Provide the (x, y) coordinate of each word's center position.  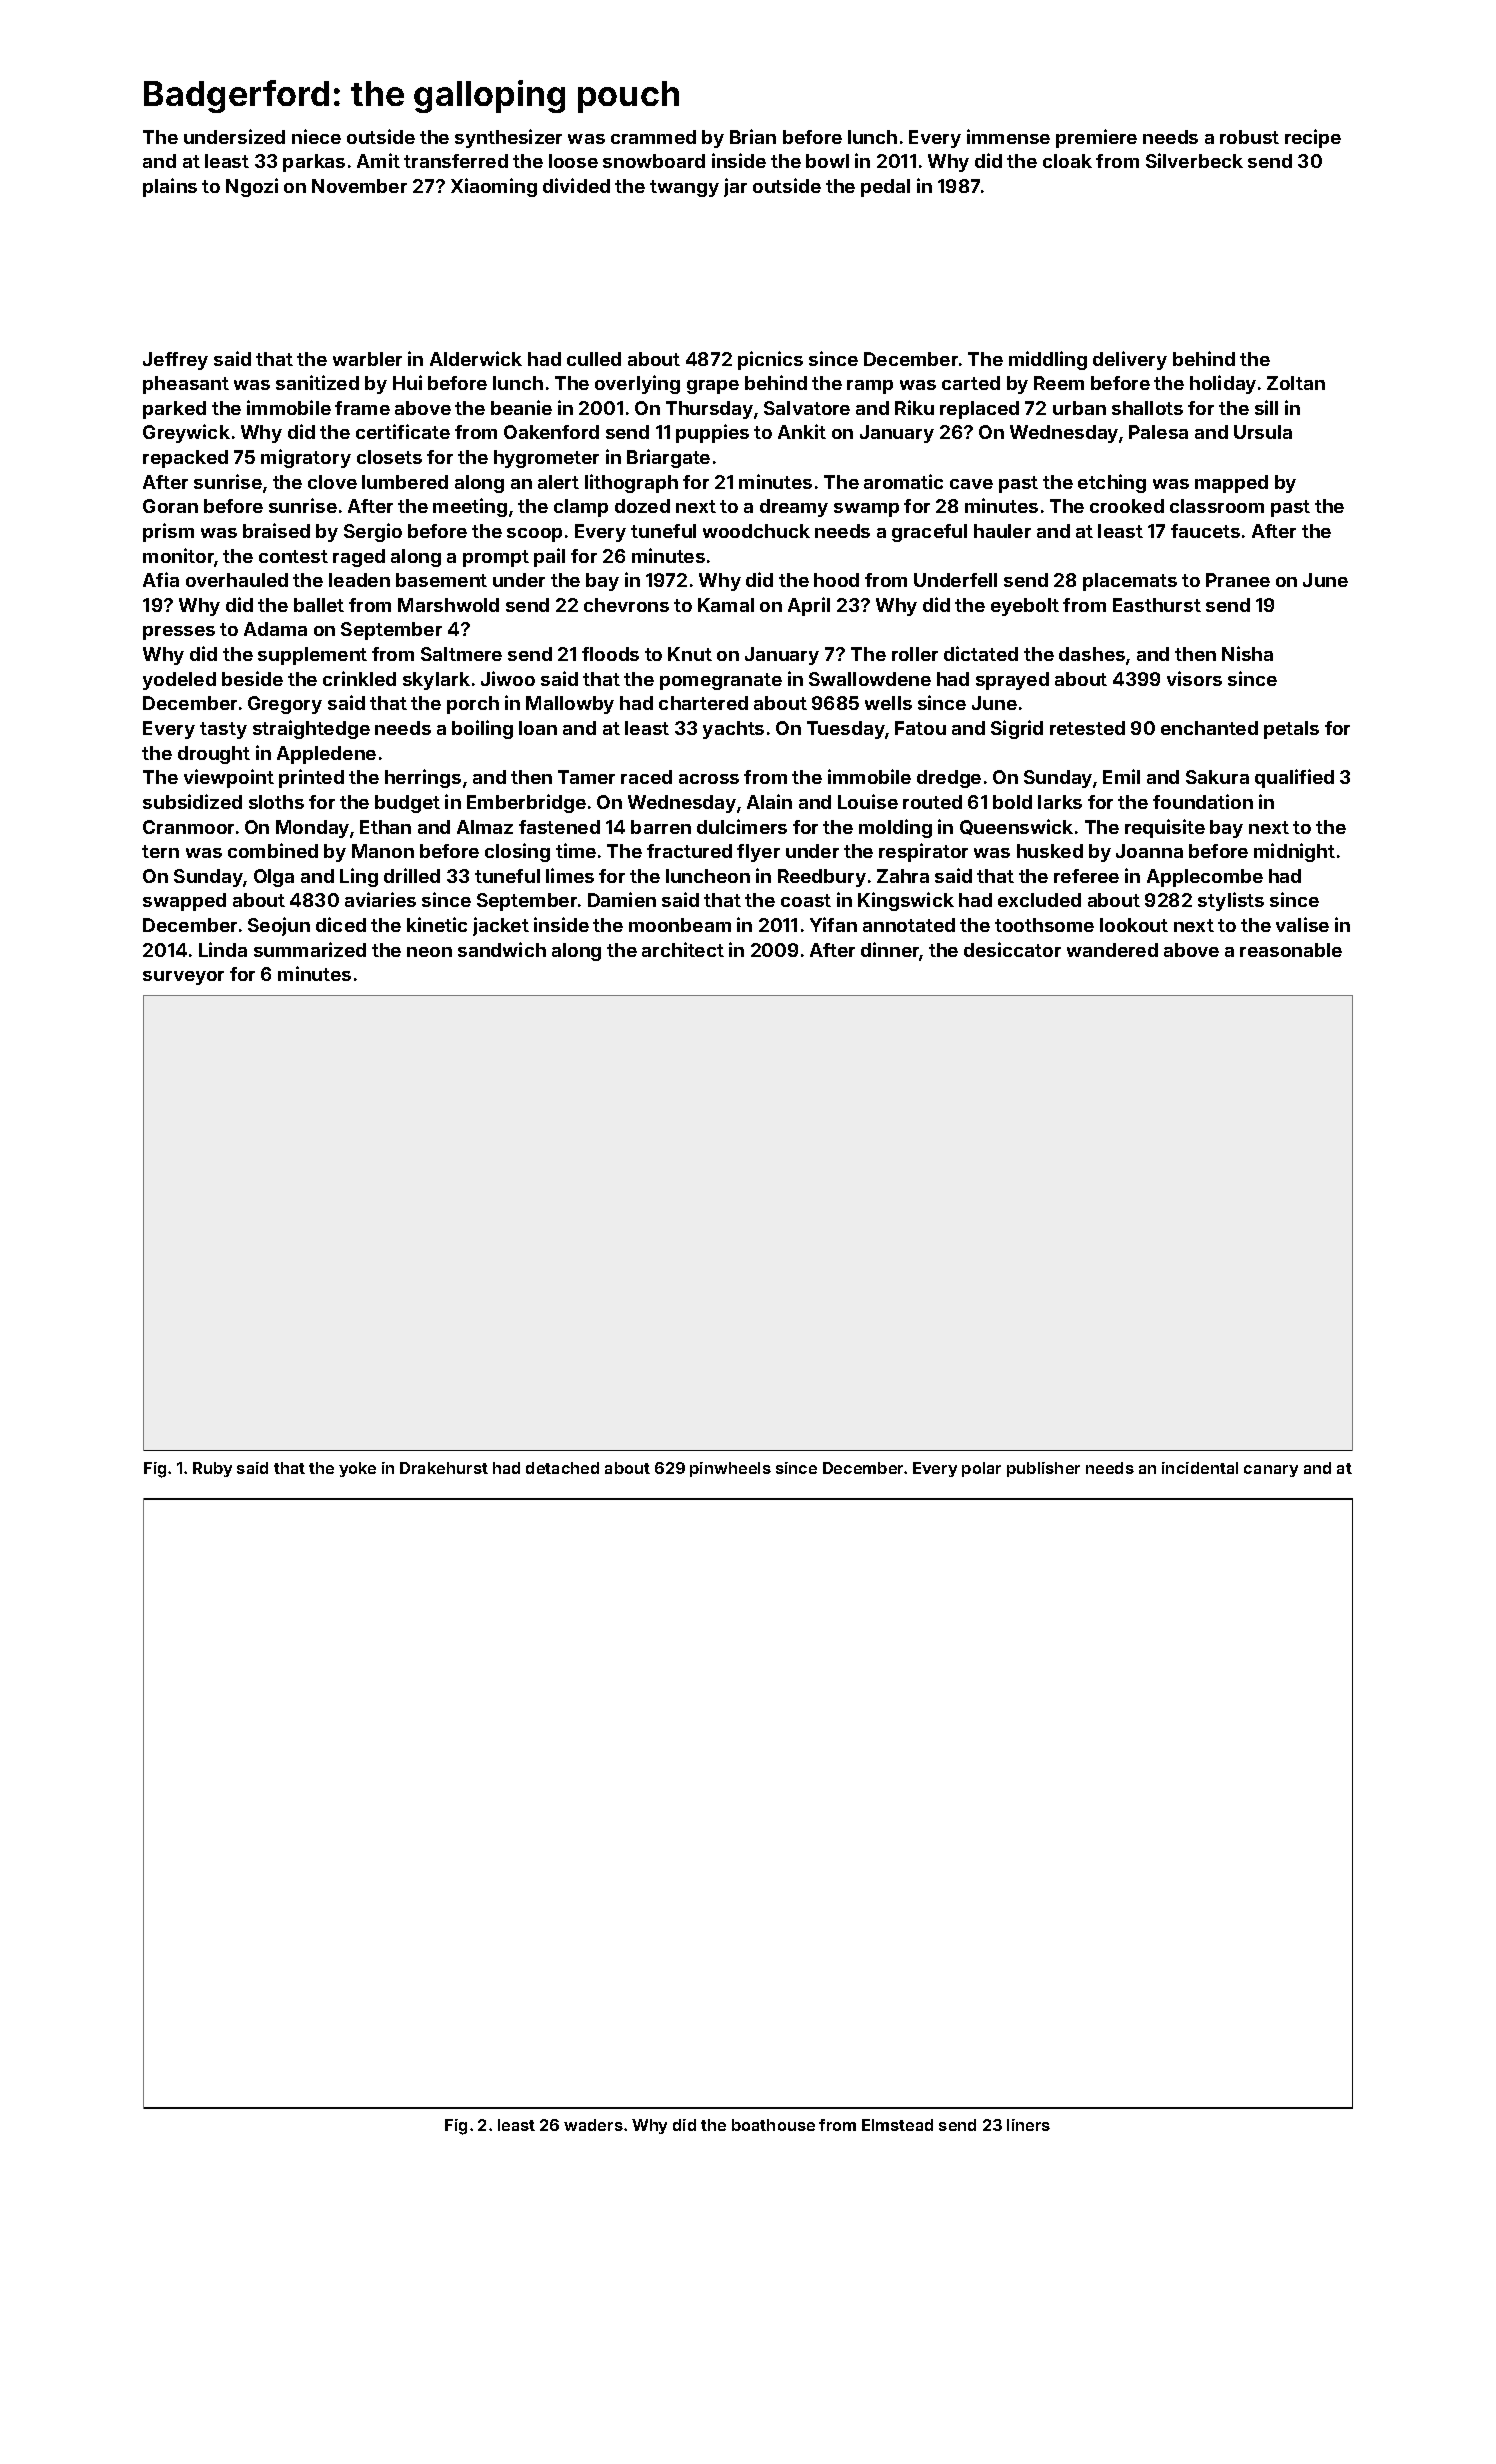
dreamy (794, 508)
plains (170, 187)
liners (1028, 2125)
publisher (1043, 1469)
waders (593, 2125)
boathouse (773, 2125)
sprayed (1012, 681)
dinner (890, 951)
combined (273, 850)
